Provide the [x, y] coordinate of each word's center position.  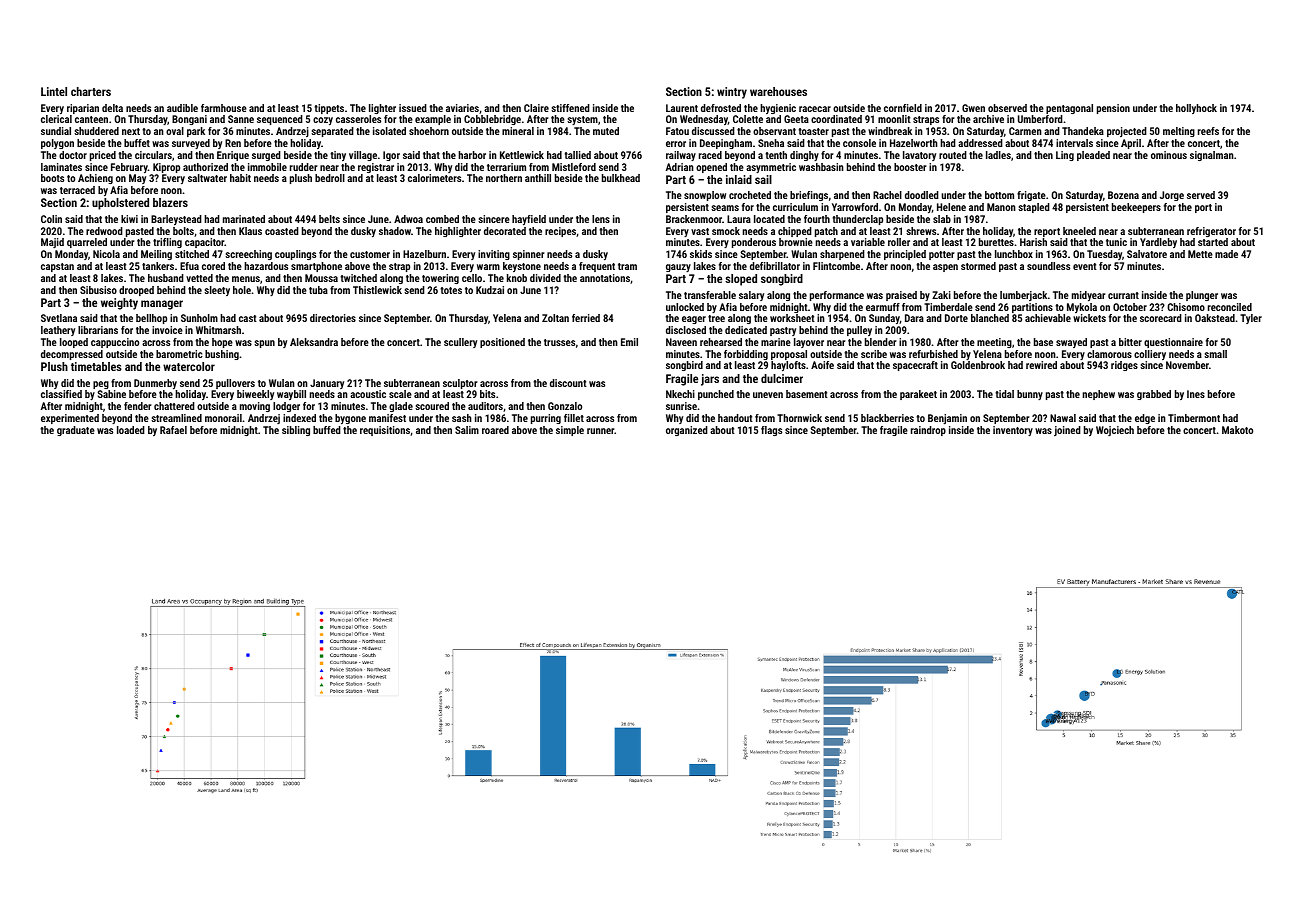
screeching [248, 255]
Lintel [54, 91]
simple [570, 431]
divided [545, 278]
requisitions [385, 431]
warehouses [778, 91]
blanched [990, 318]
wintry [732, 93]
